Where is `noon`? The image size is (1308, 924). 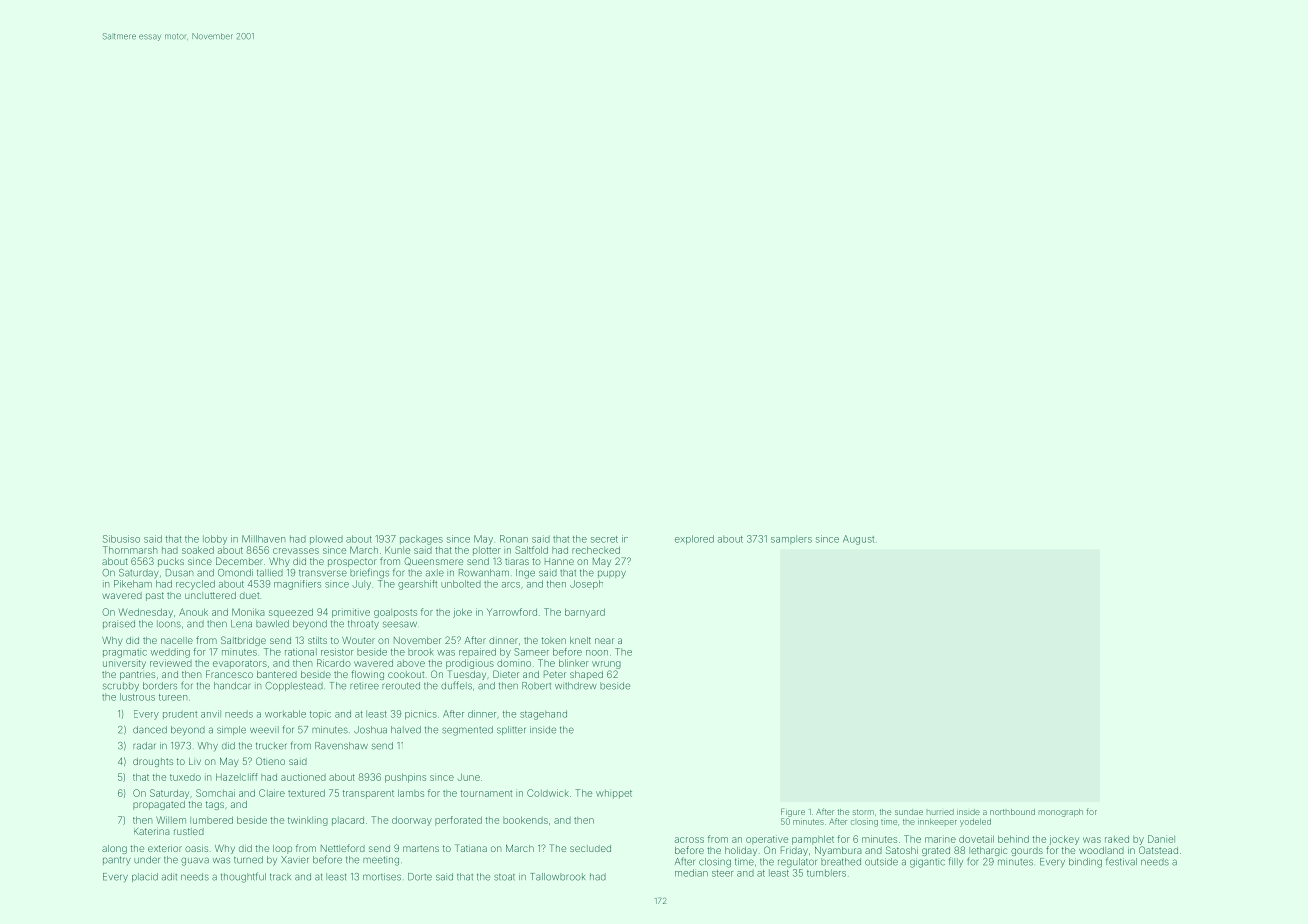
noon is located at coordinates (597, 653).
